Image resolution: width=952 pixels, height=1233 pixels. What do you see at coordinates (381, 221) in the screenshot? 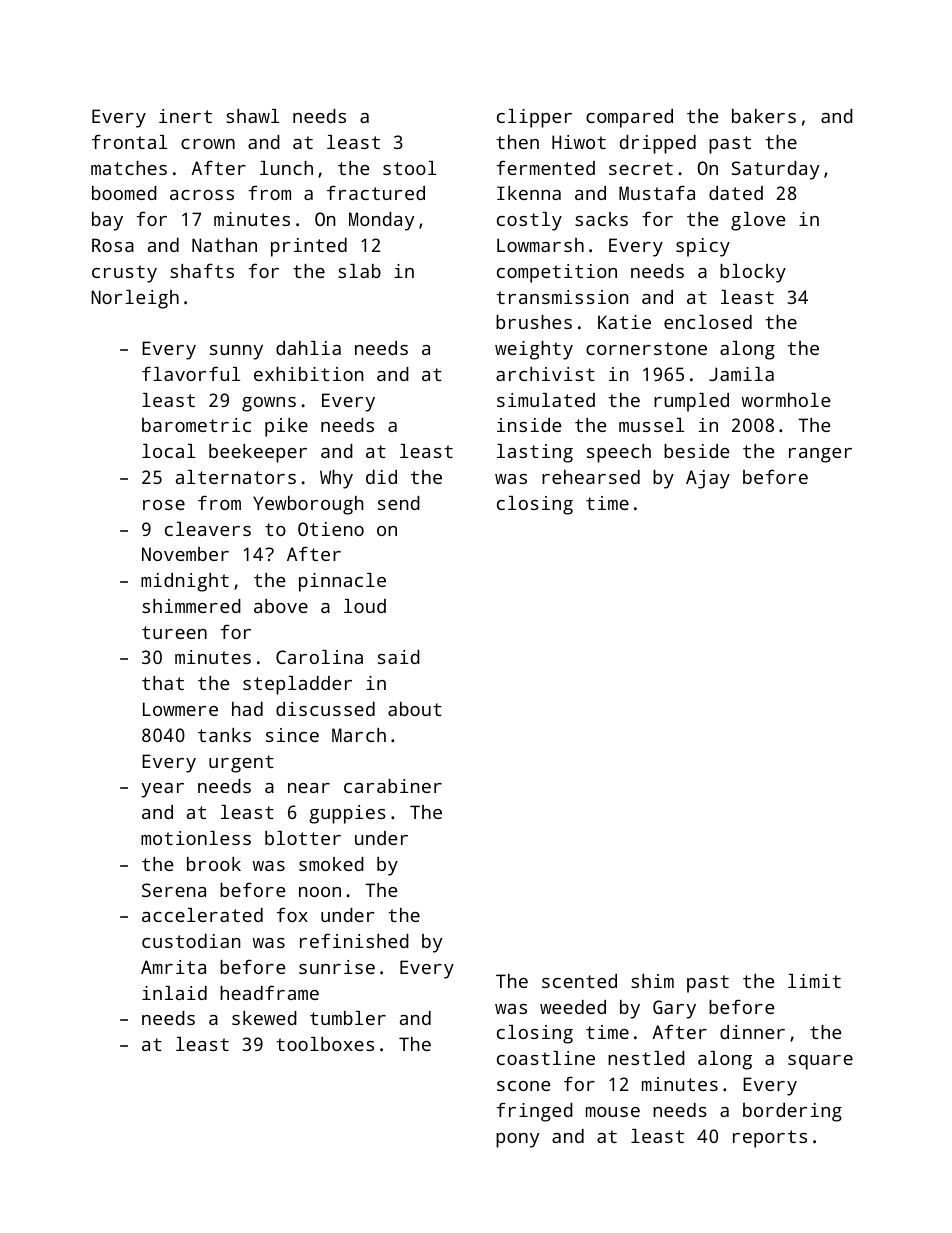
I see `Monday` at bounding box center [381, 221].
